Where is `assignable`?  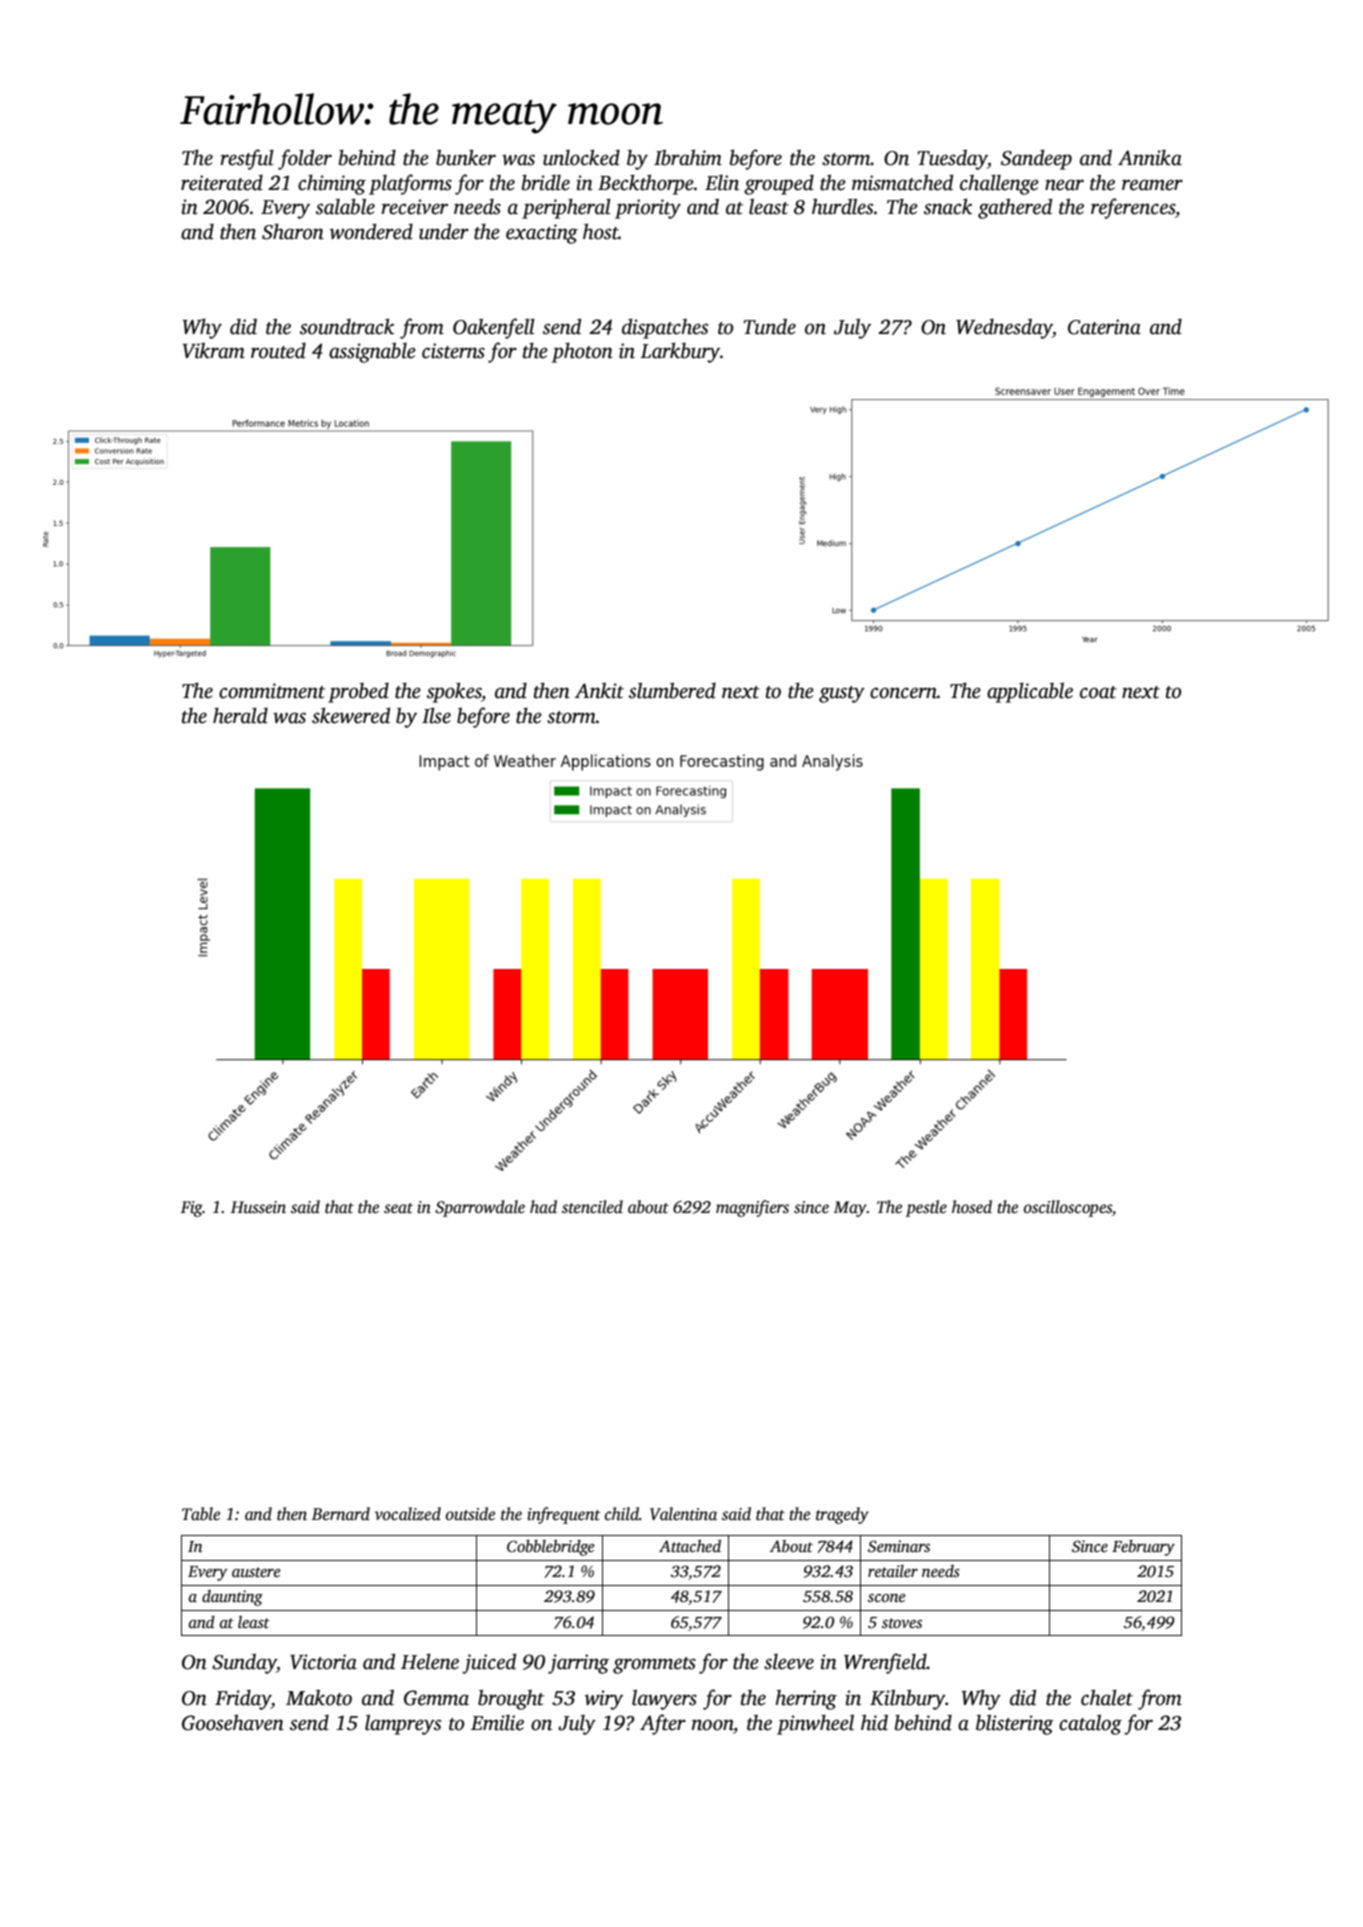
assignable is located at coordinates (372, 352).
